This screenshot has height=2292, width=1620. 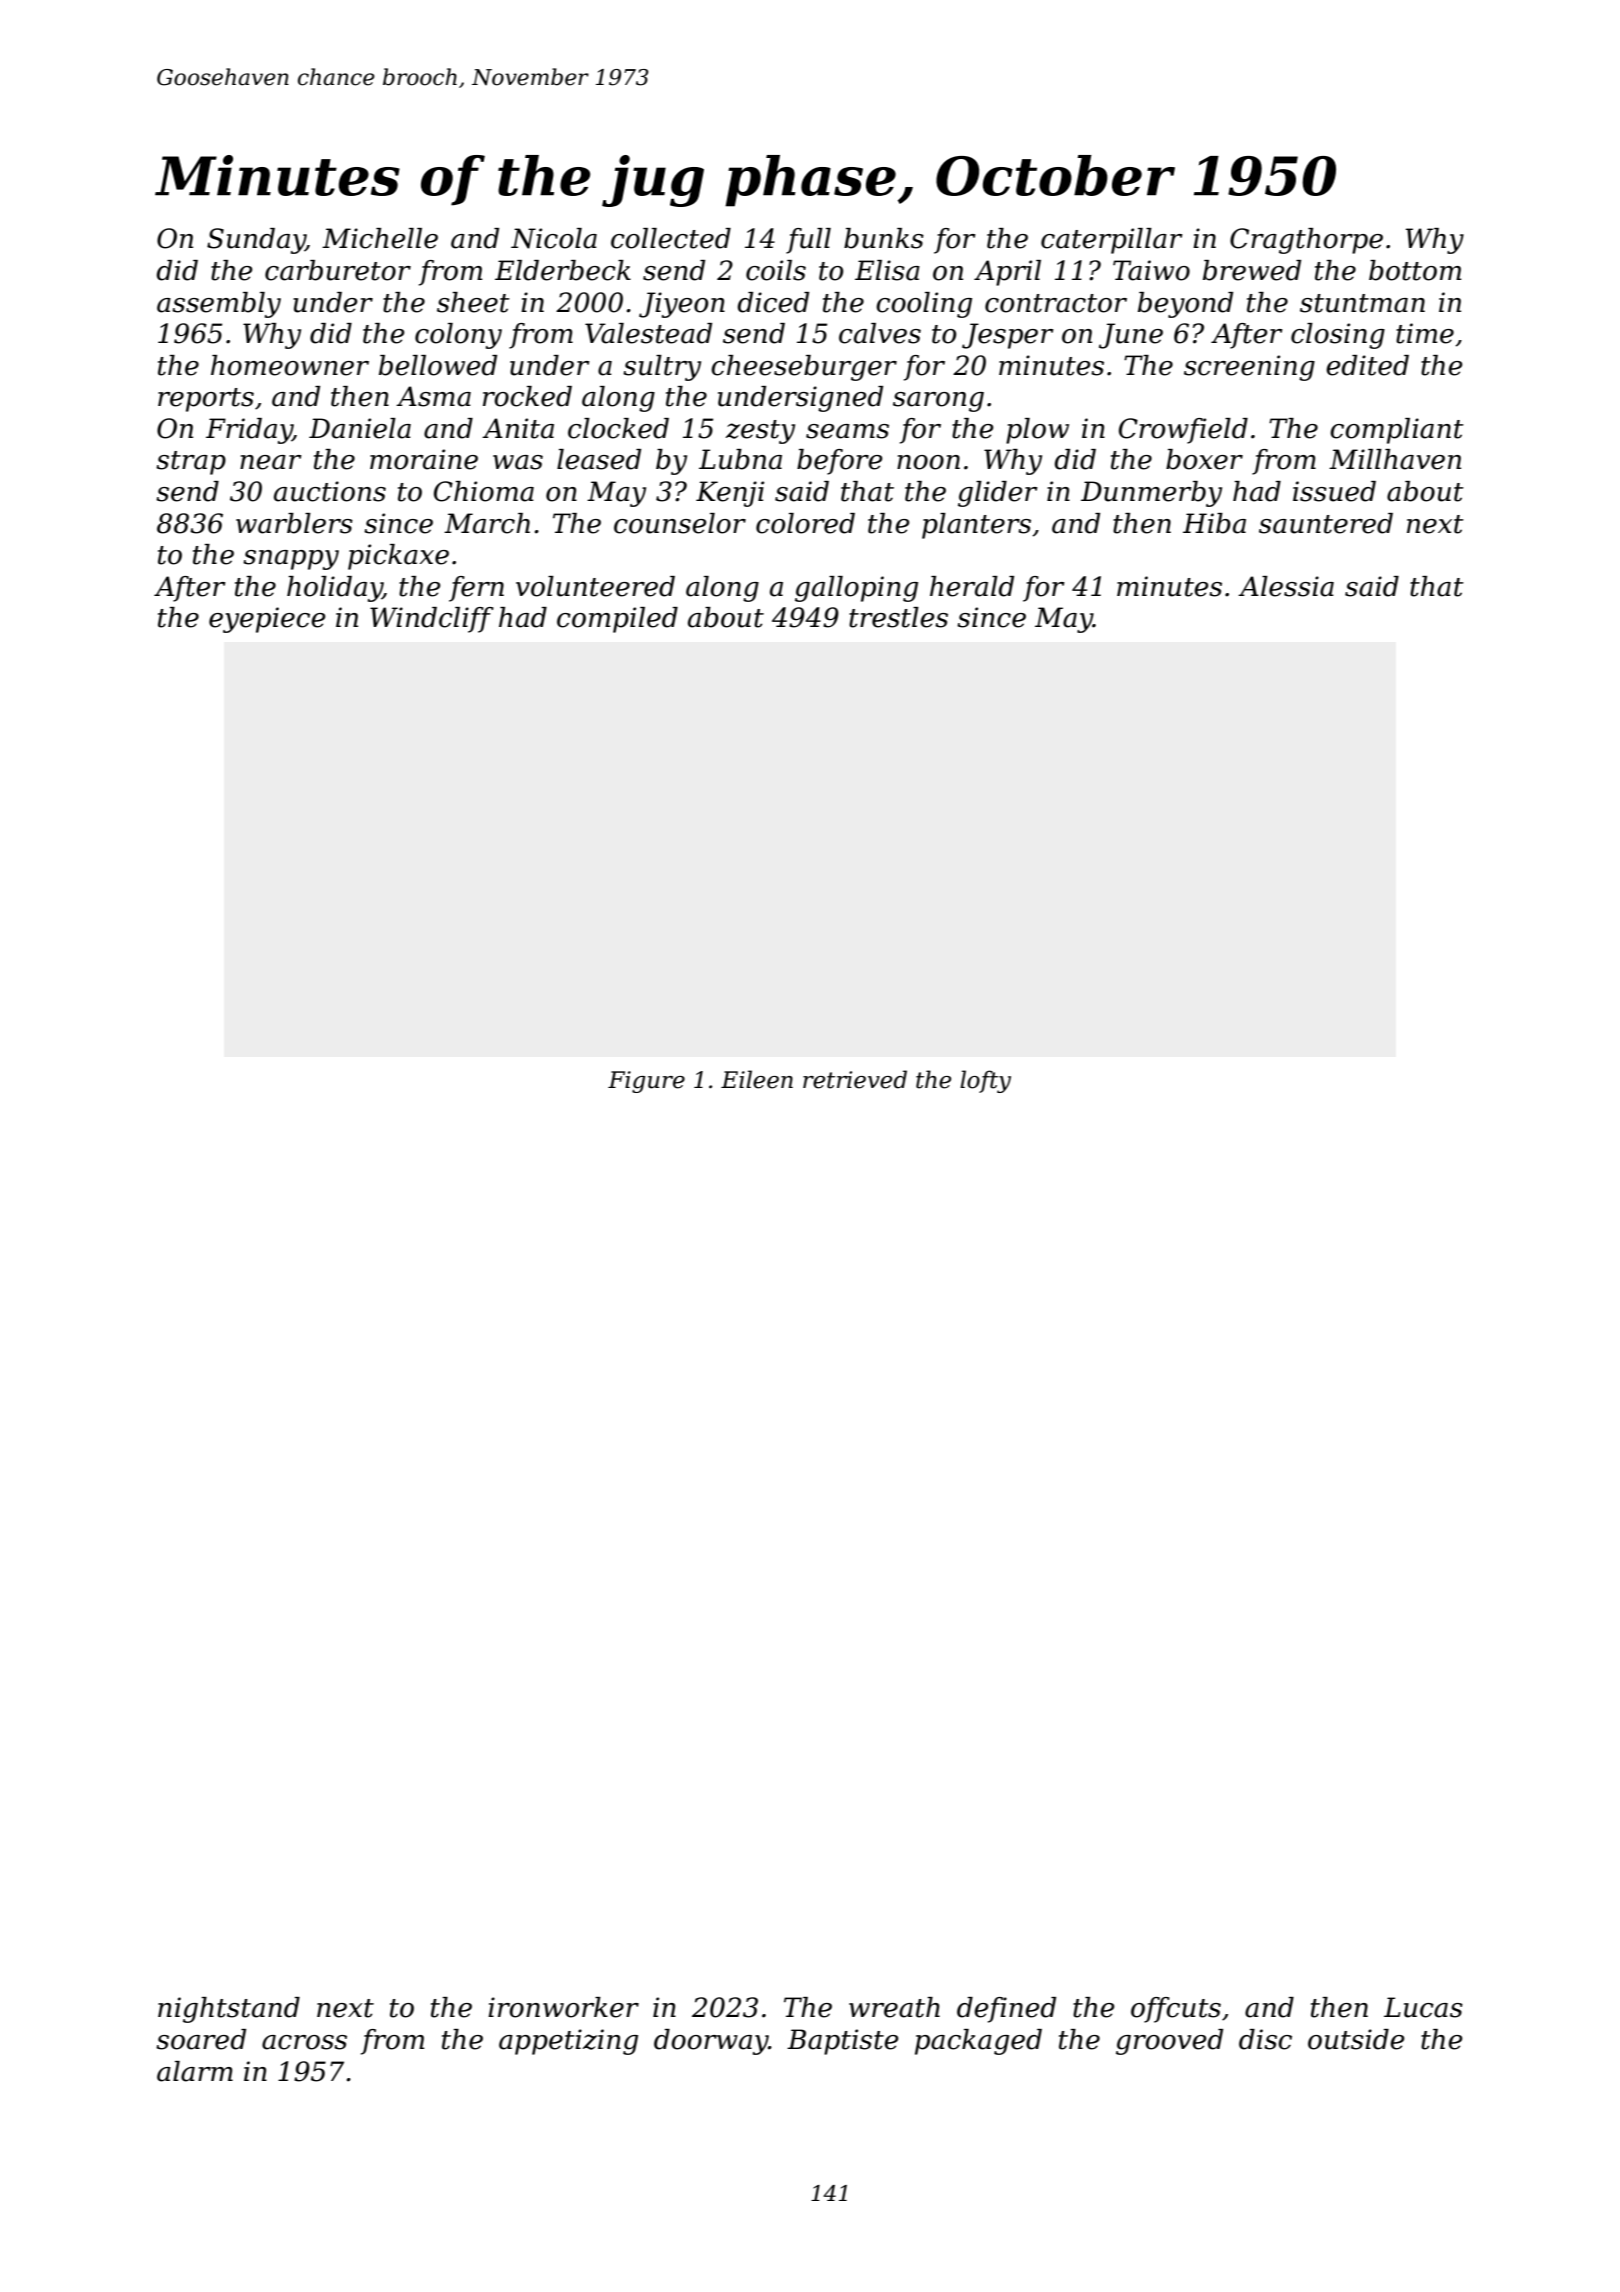 I want to click on nightstand, so click(x=229, y=2010).
